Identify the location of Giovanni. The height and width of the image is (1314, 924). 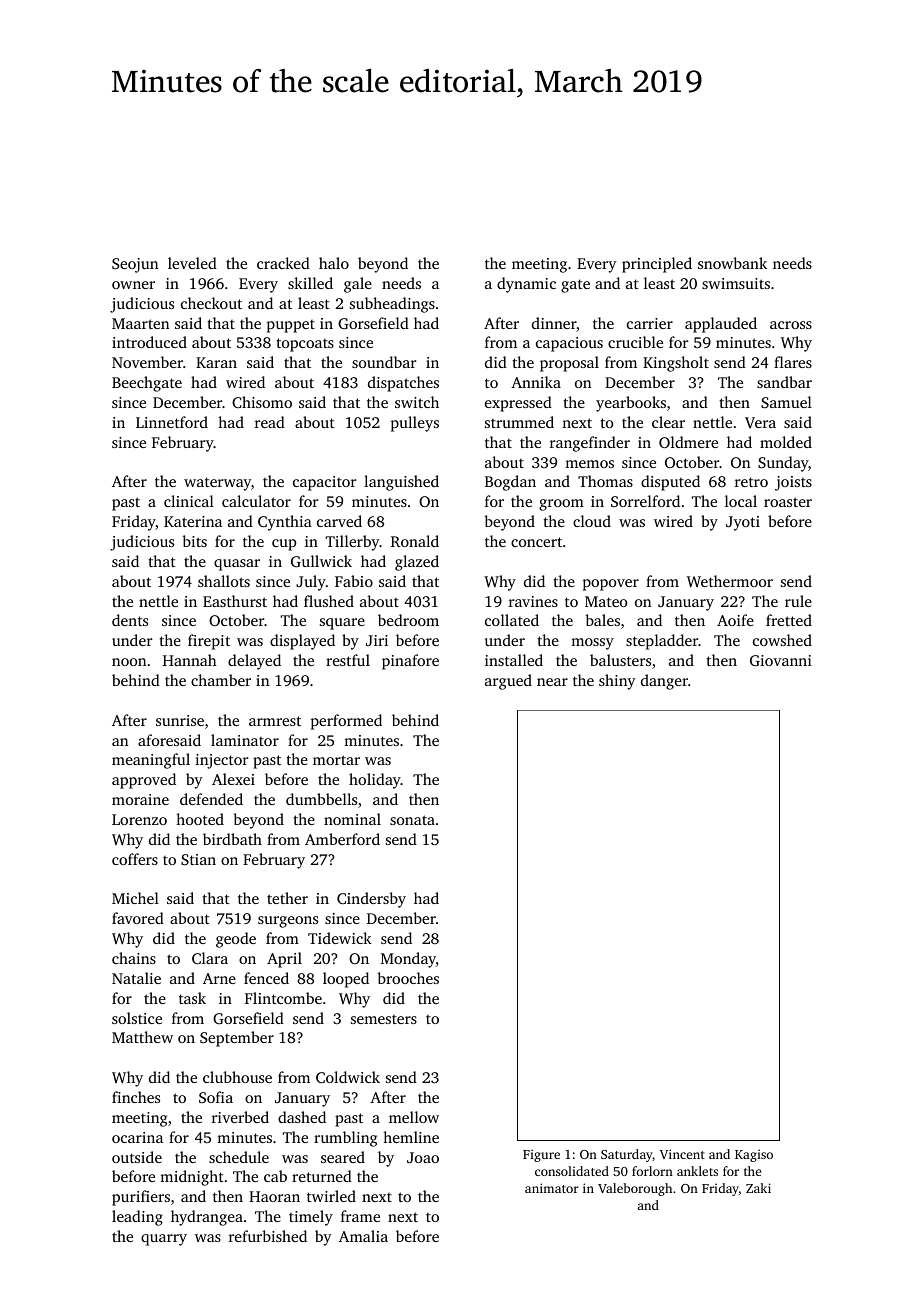
(781, 660).
